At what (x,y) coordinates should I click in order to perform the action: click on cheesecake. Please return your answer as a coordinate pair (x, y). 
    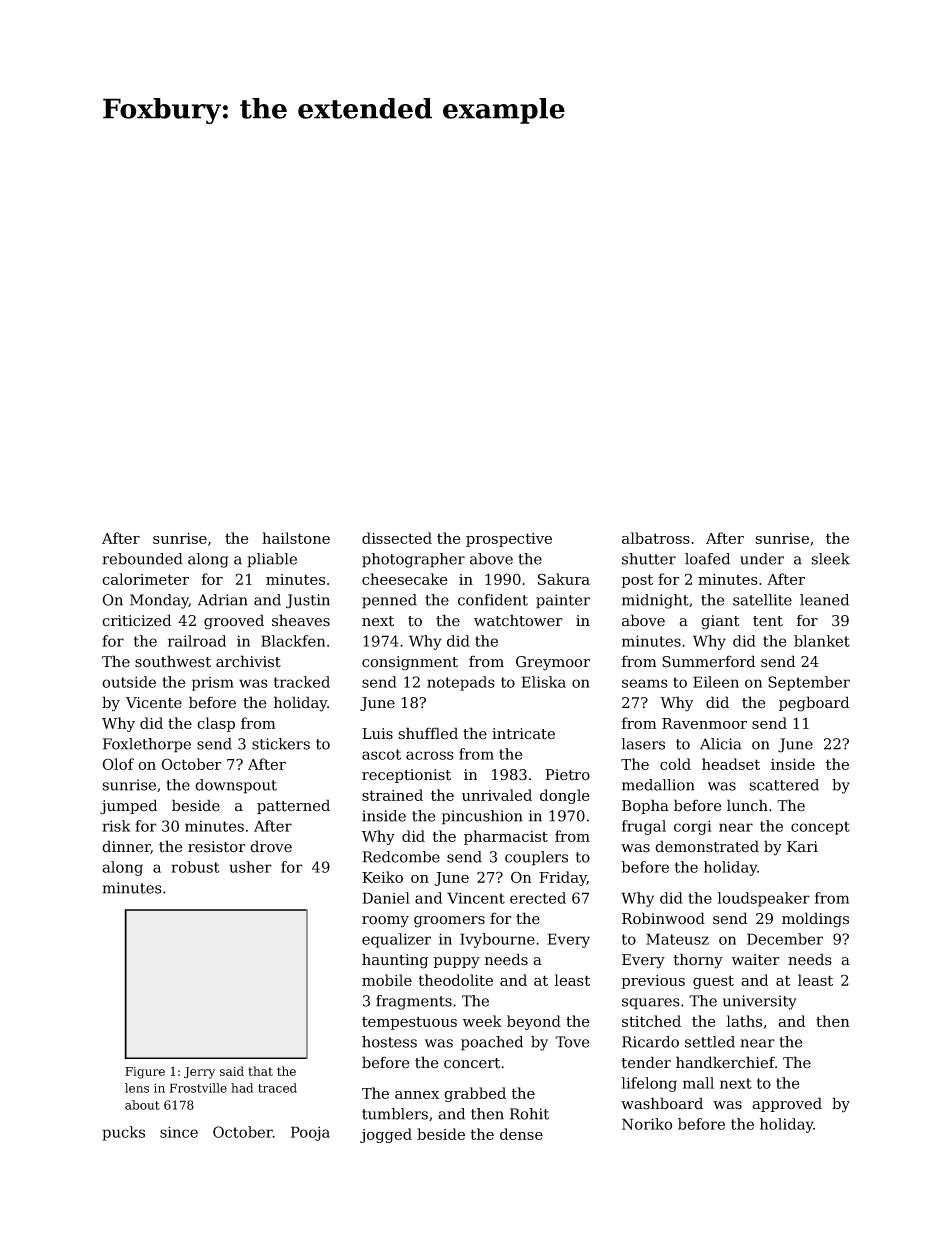
    Looking at the image, I should click on (405, 579).
